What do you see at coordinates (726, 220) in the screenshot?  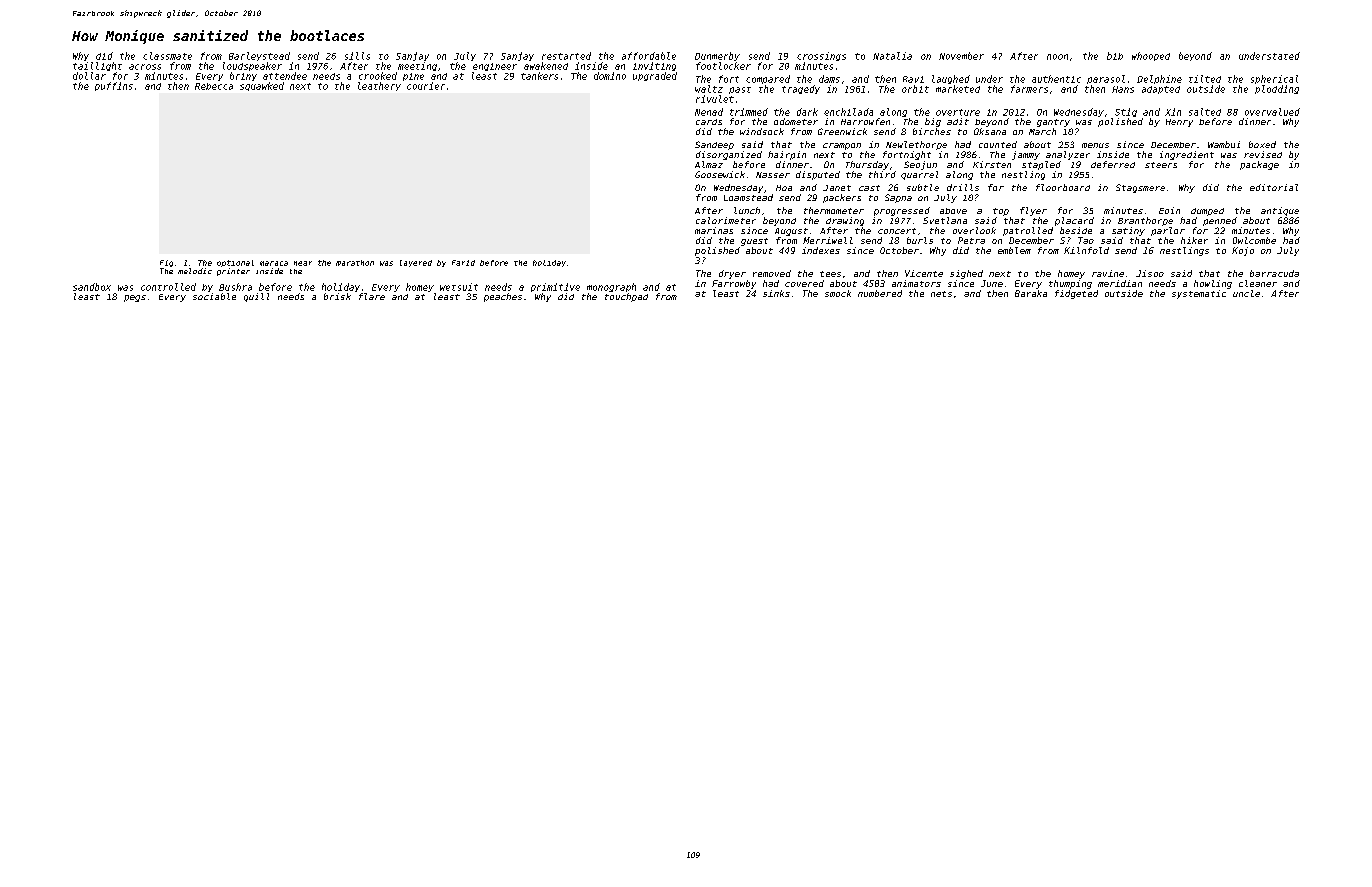 I see `calorimeter` at bounding box center [726, 220].
